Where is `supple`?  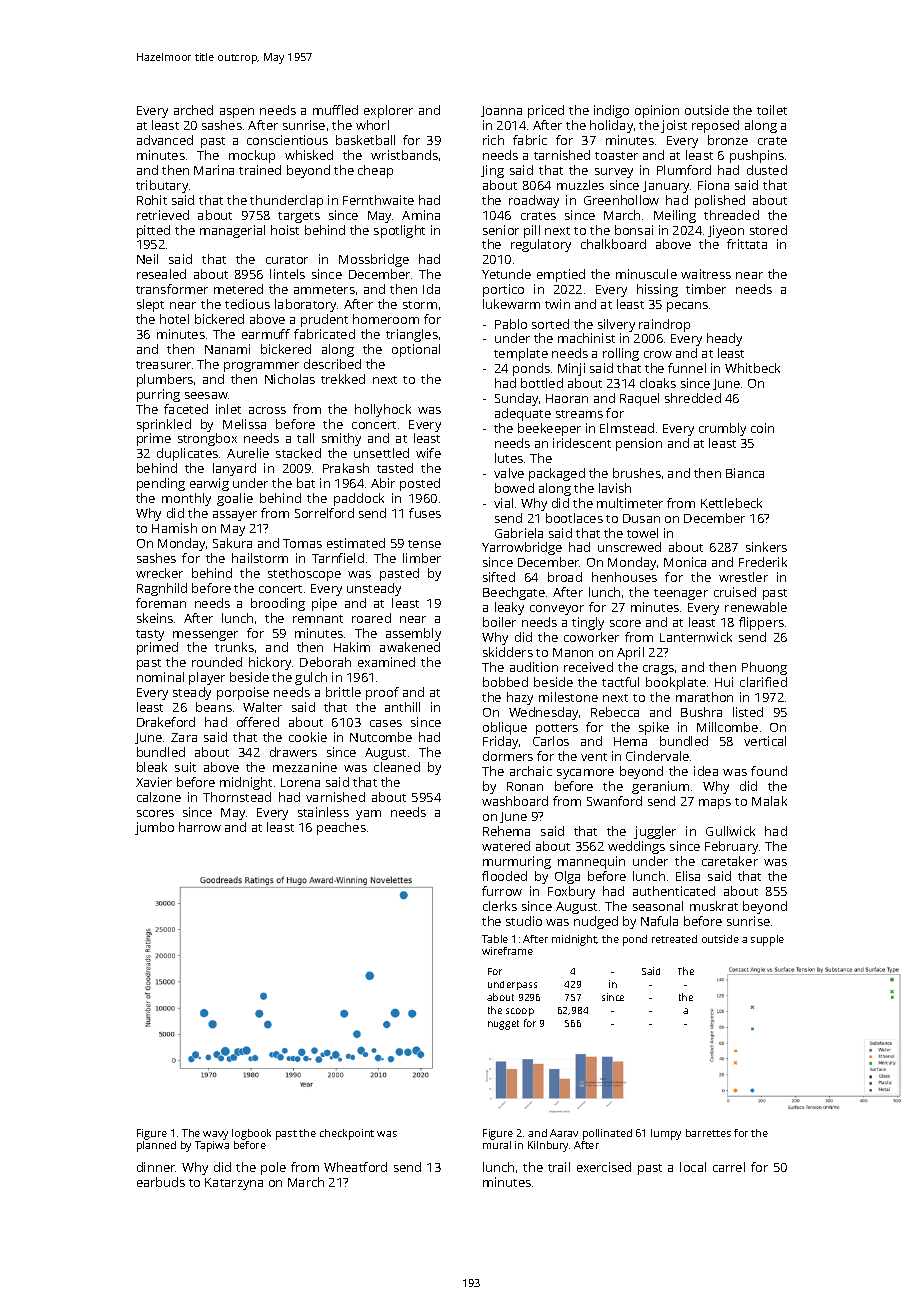
supple is located at coordinates (767, 940).
